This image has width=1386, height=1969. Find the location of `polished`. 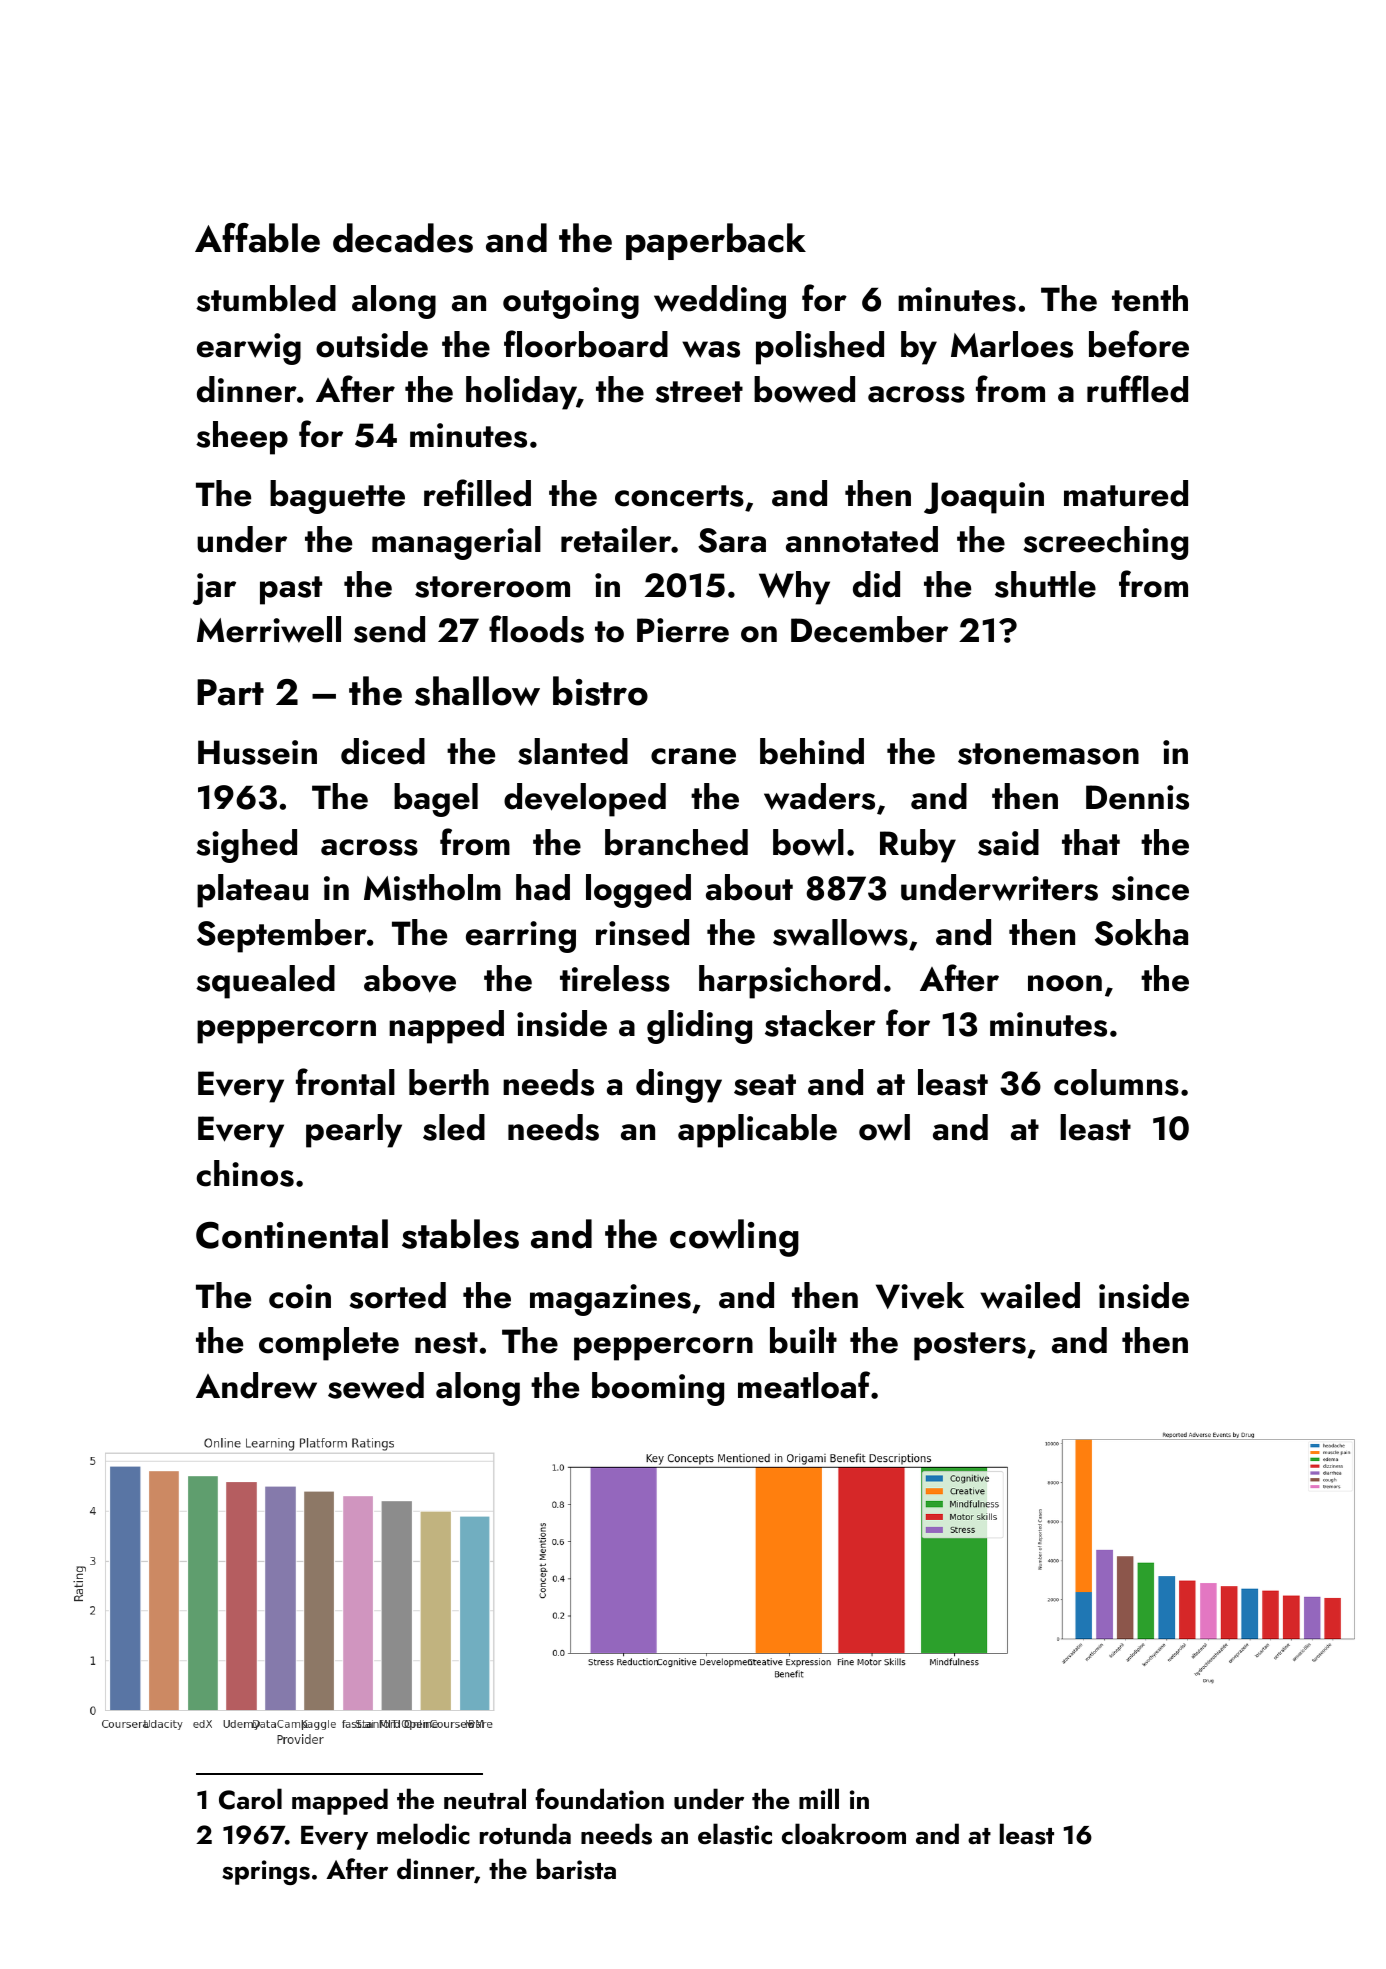

polished is located at coordinates (820, 348).
